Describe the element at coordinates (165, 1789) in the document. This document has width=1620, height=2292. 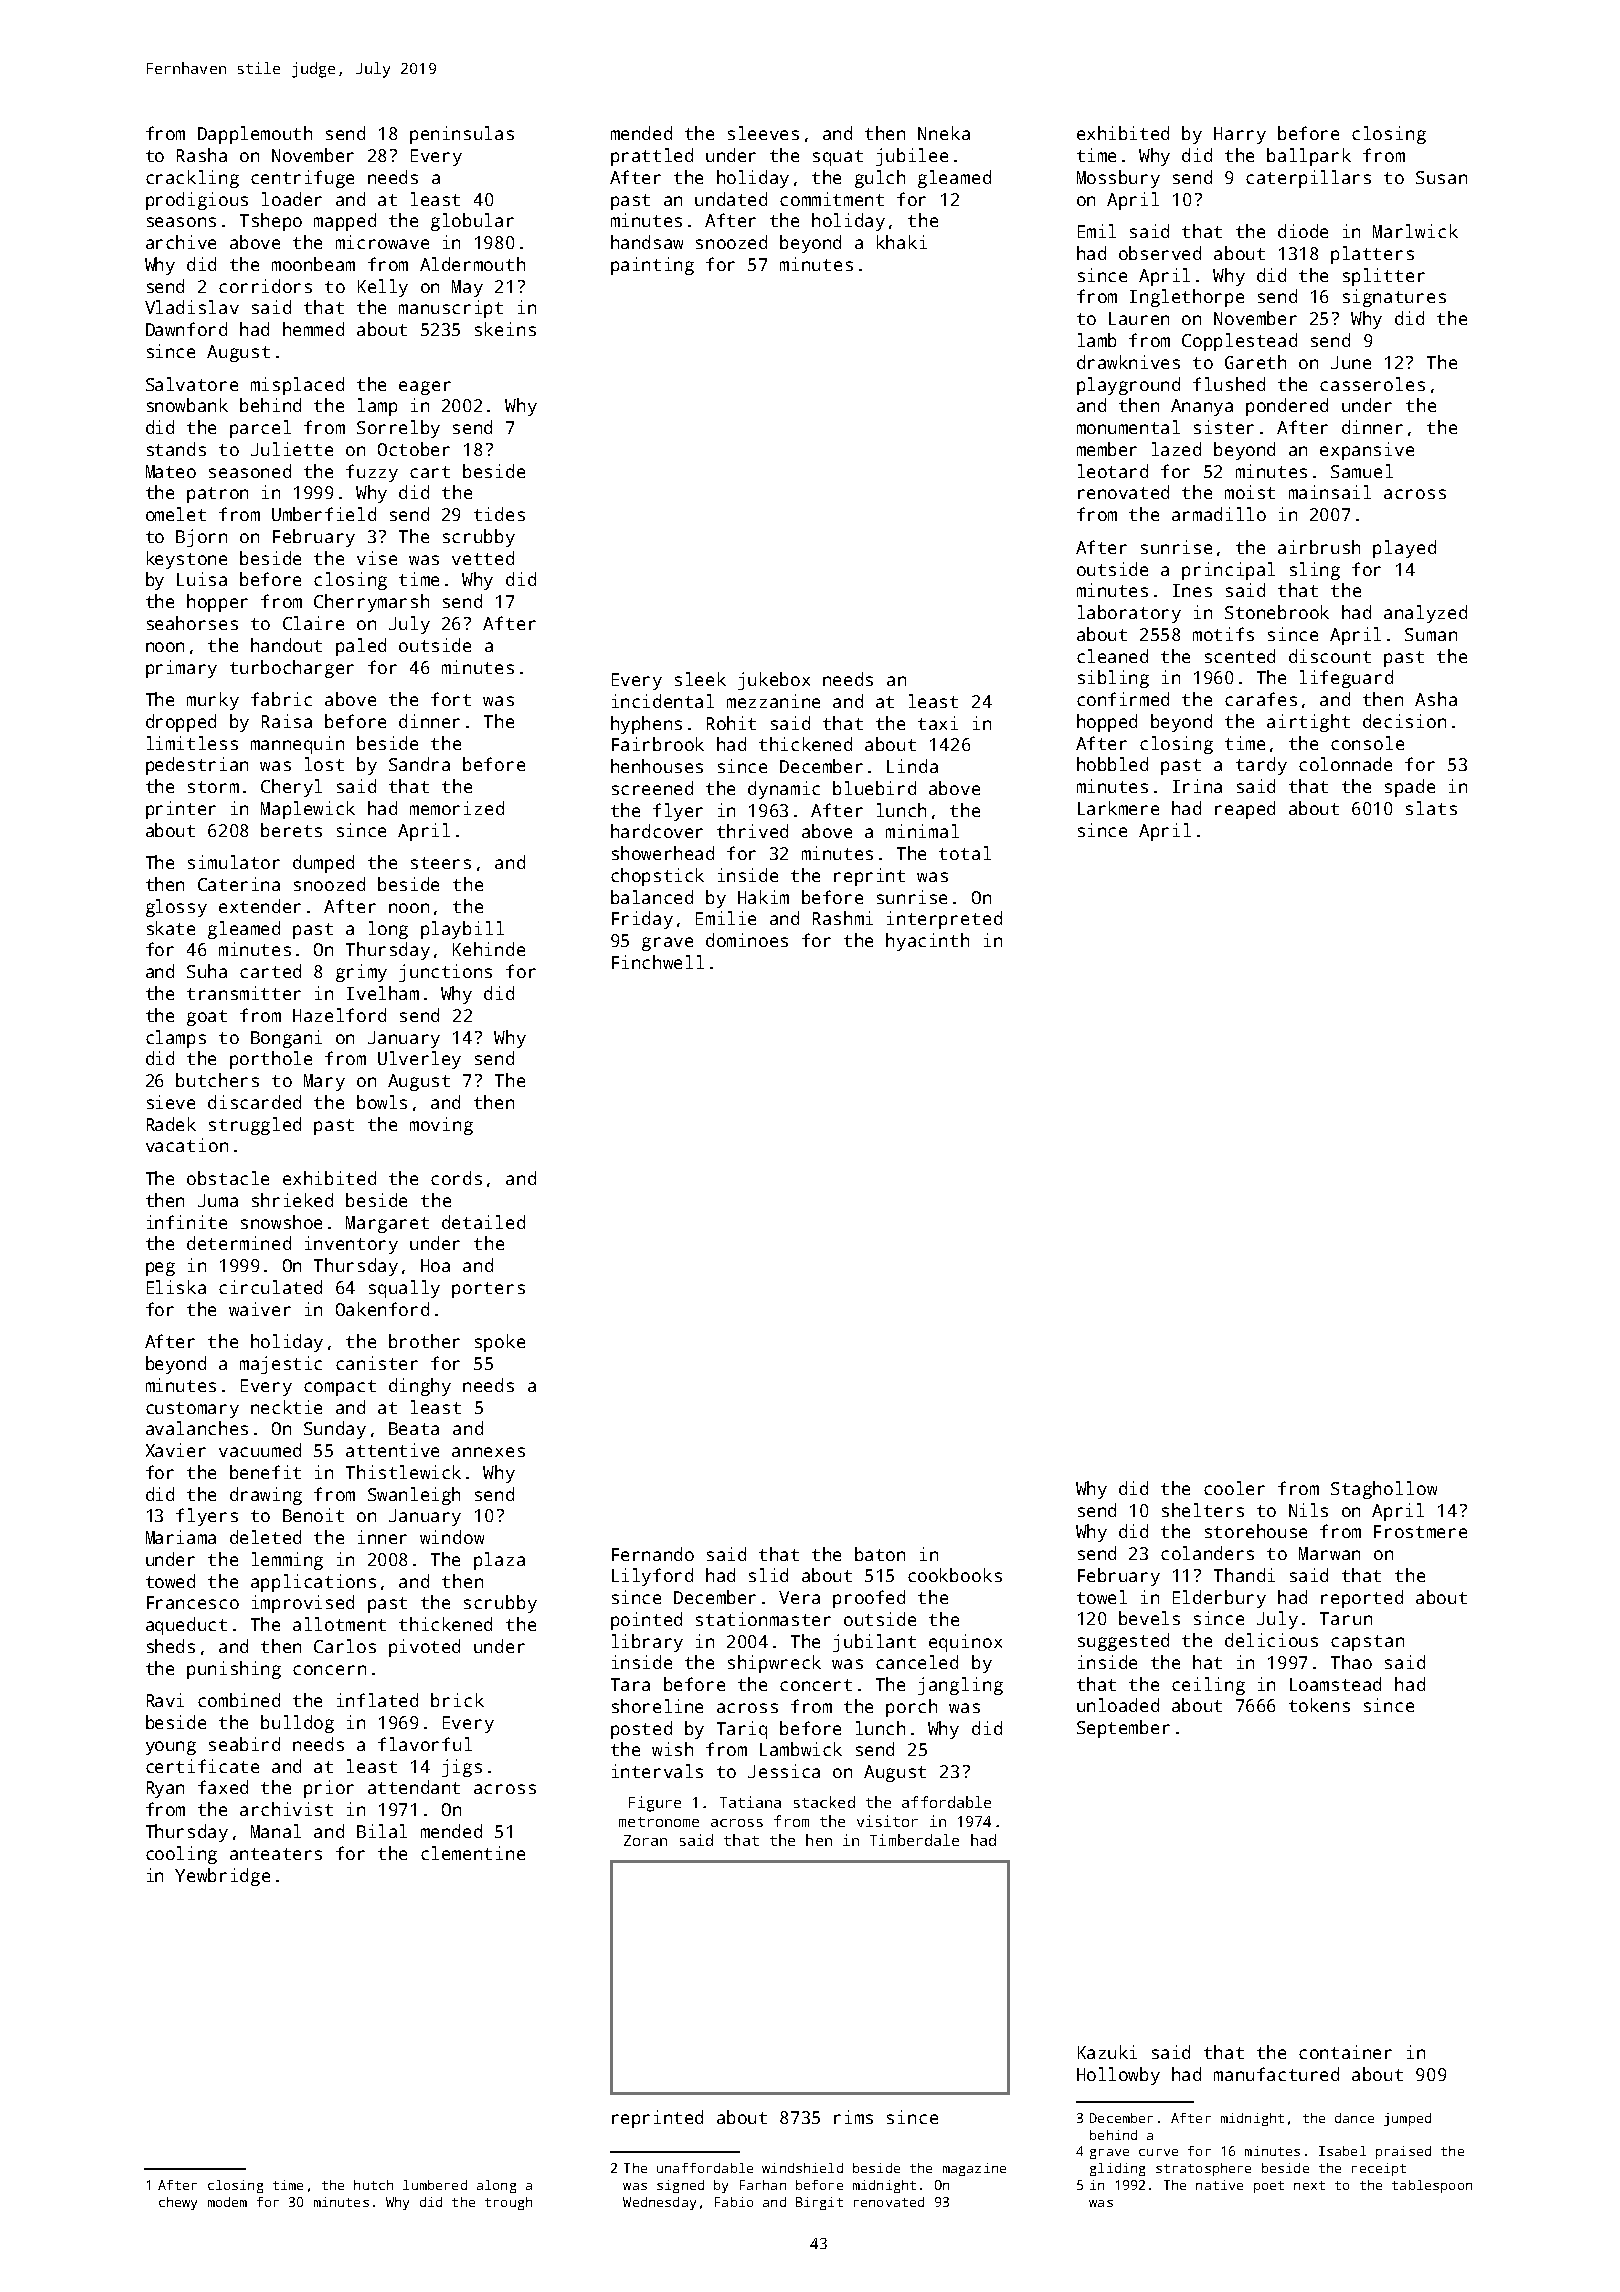
I see `Ryan` at that location.
